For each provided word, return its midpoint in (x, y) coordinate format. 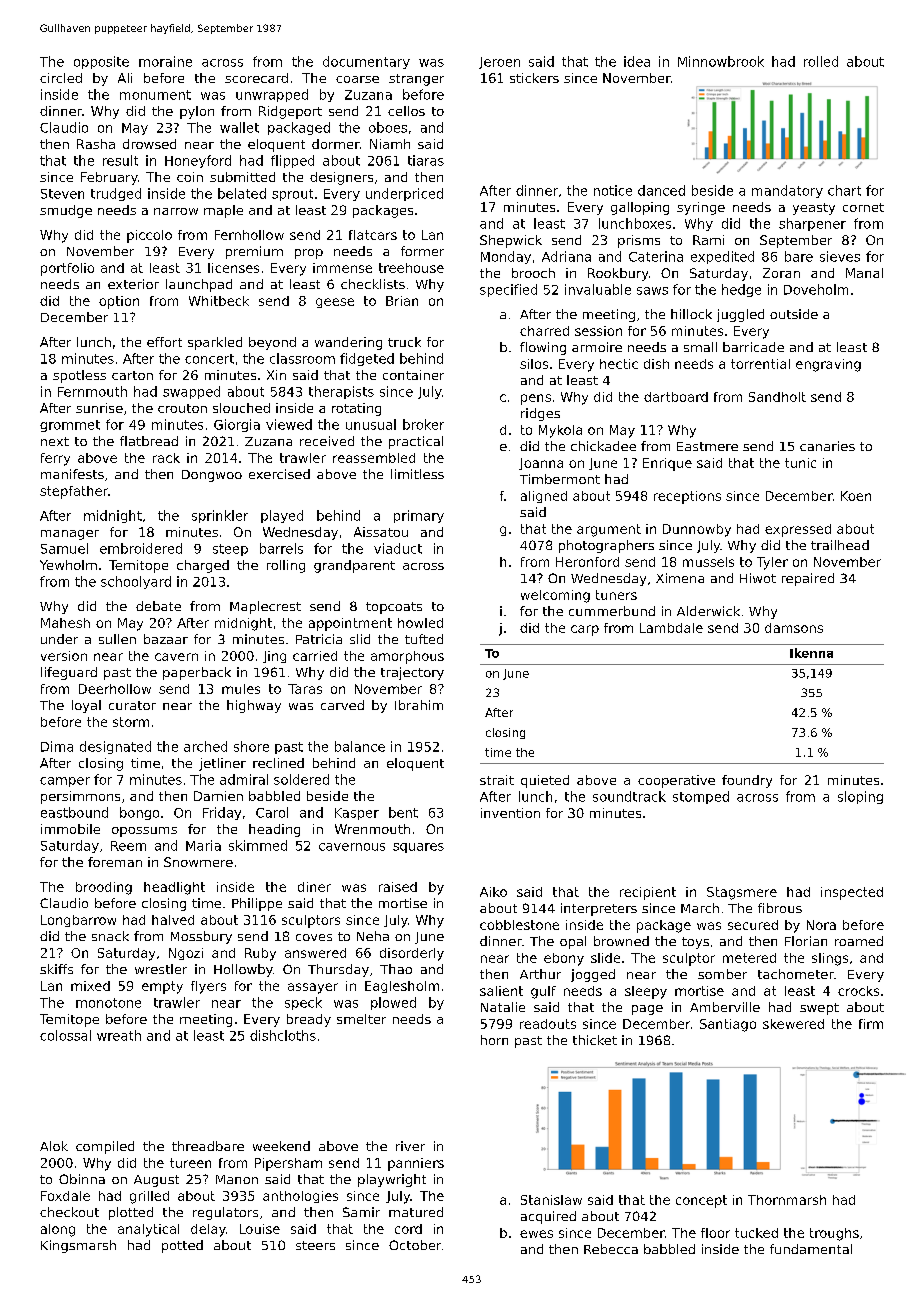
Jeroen (499, 63)
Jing (274, 657)
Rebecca (611, 1249)
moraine (165, 61)
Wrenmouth (372, 829)
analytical (148, 1230)
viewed (289, 424)
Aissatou (381, 532)
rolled (821, 61)
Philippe (257, 904)
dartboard (676, 397)
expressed (798, 530)
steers (315, 1245)
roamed (859, 941)
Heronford (587, 562)
